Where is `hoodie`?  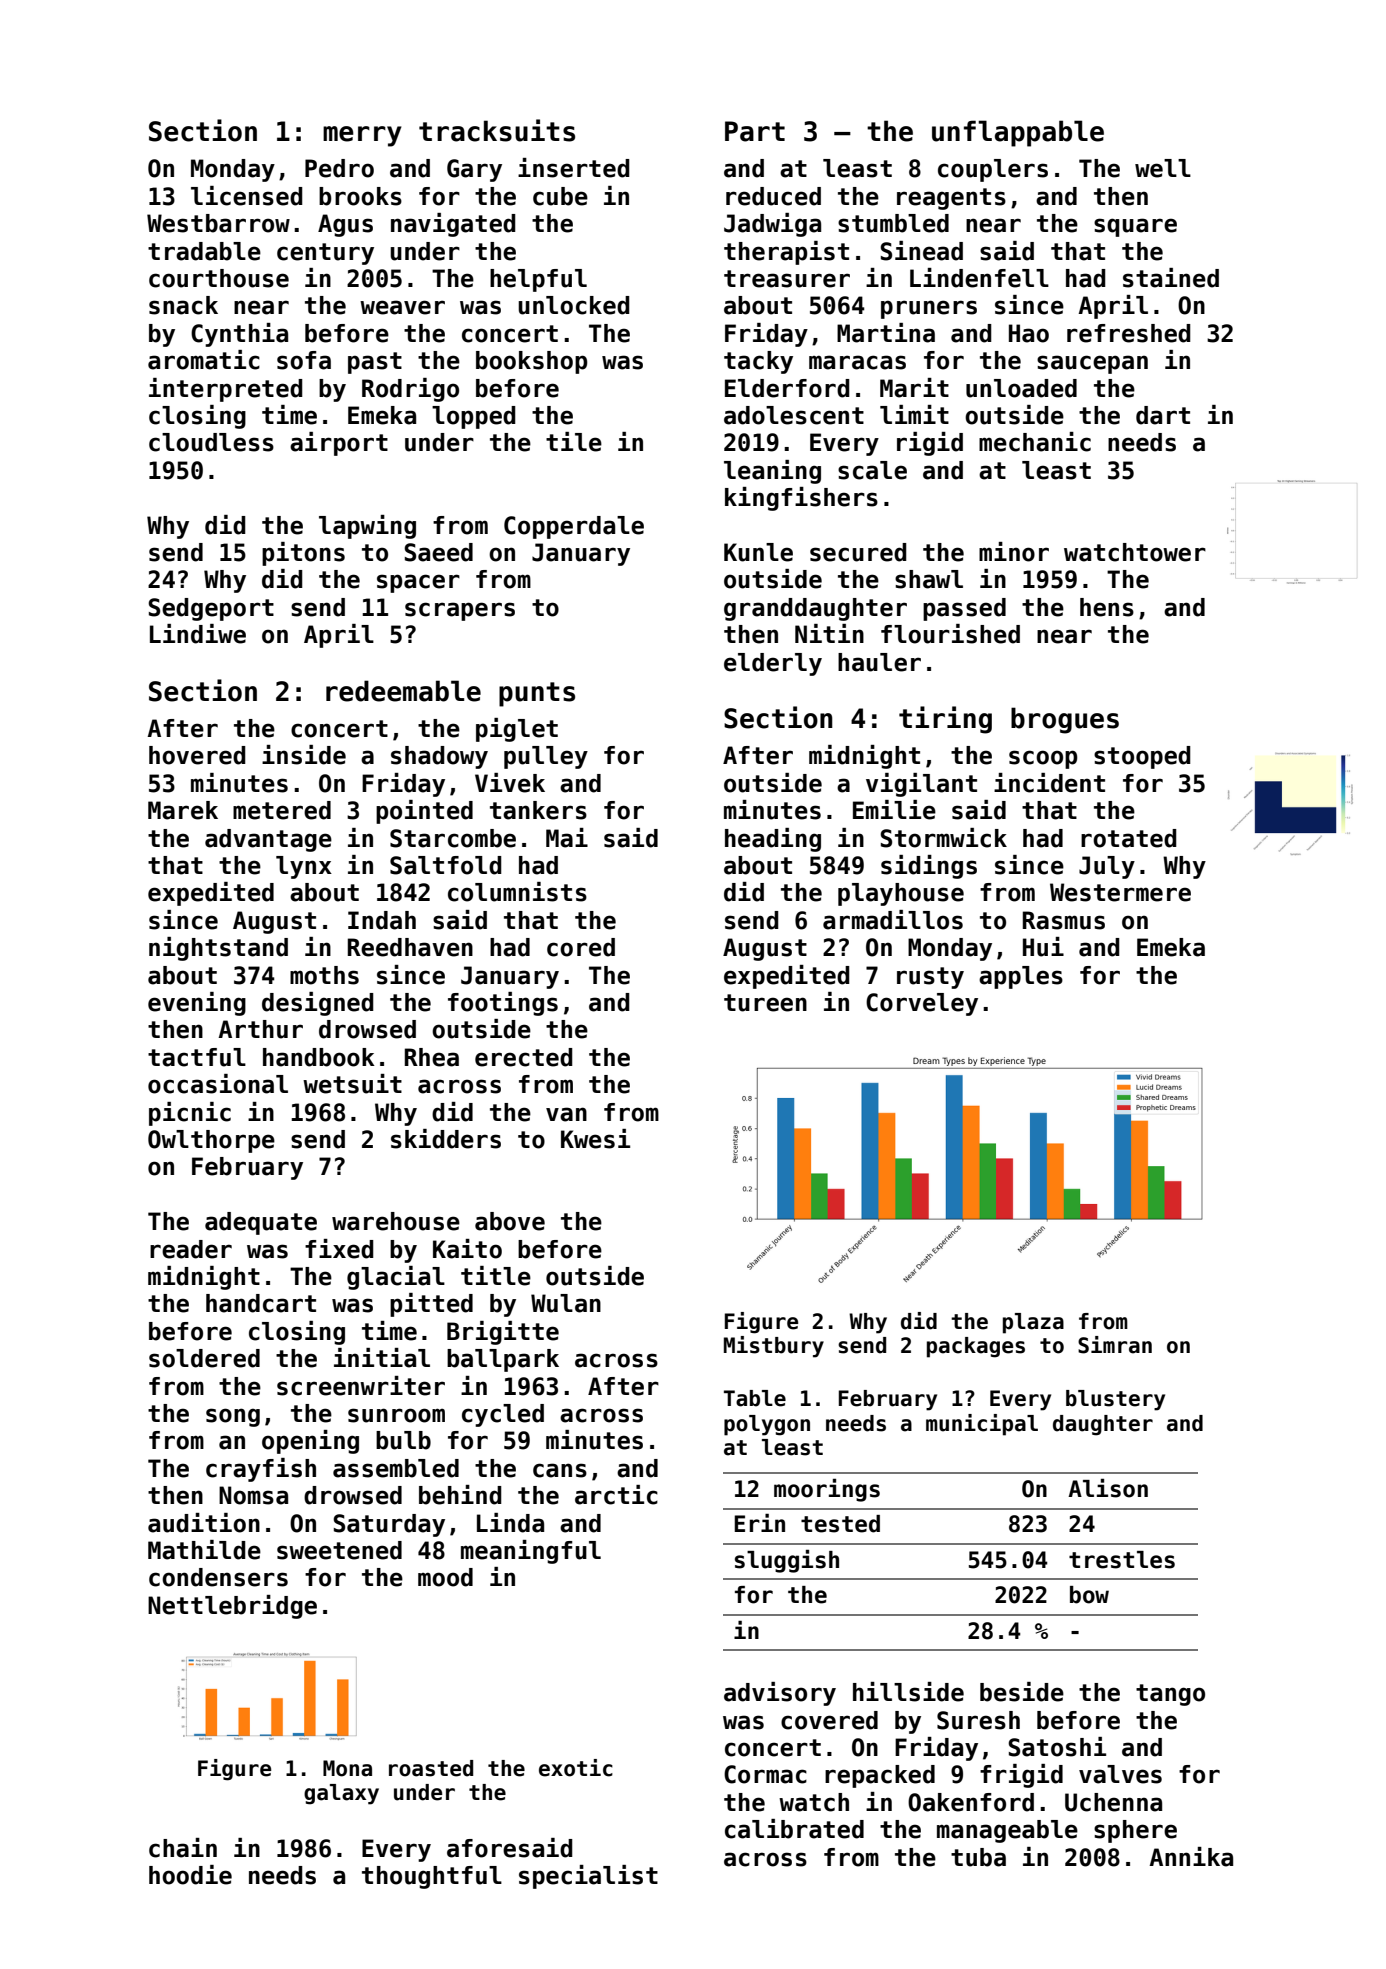 hoodie is located at coordinates (190, 1875).
